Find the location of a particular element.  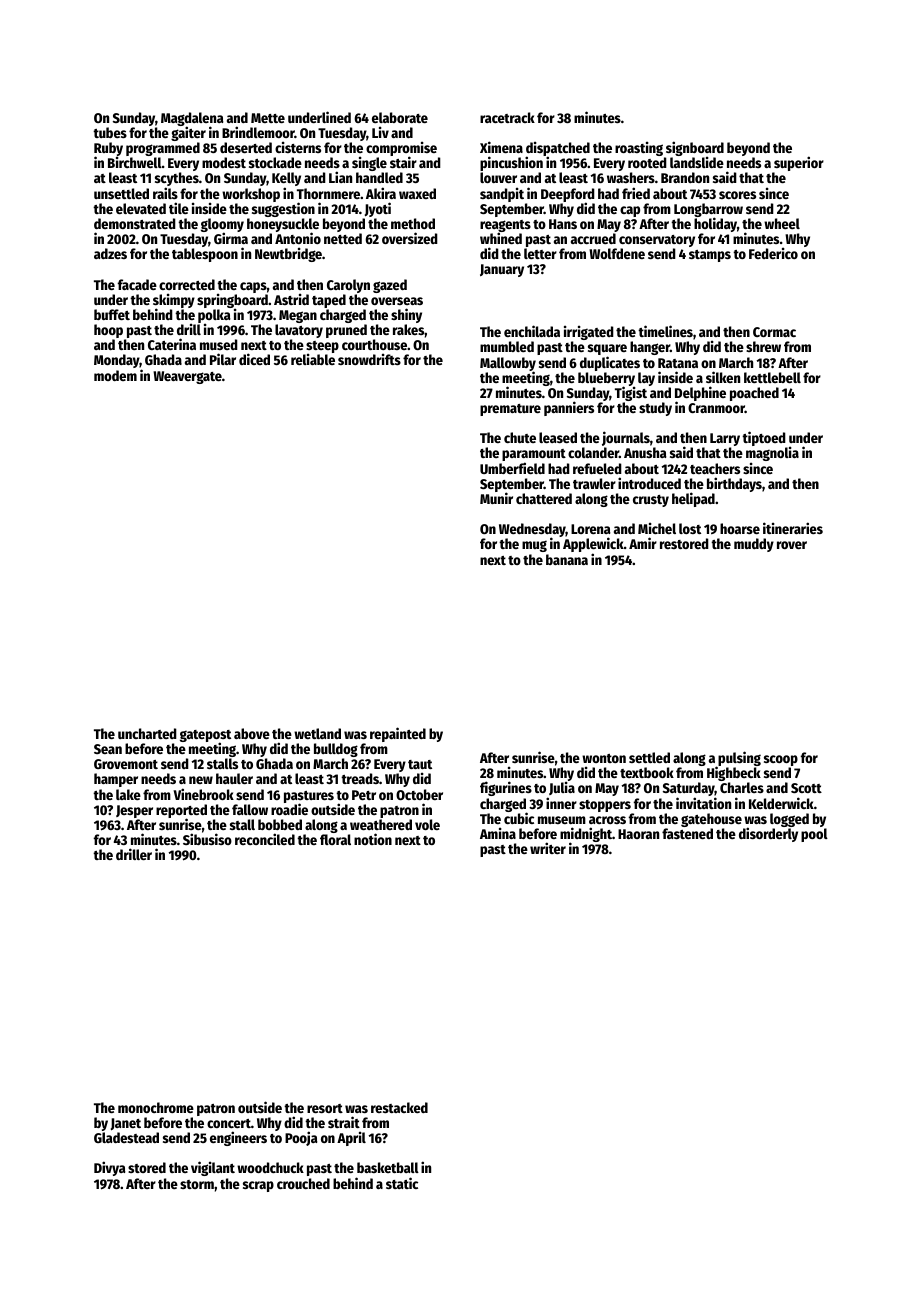

writer is located at coordinates (548, 848).
